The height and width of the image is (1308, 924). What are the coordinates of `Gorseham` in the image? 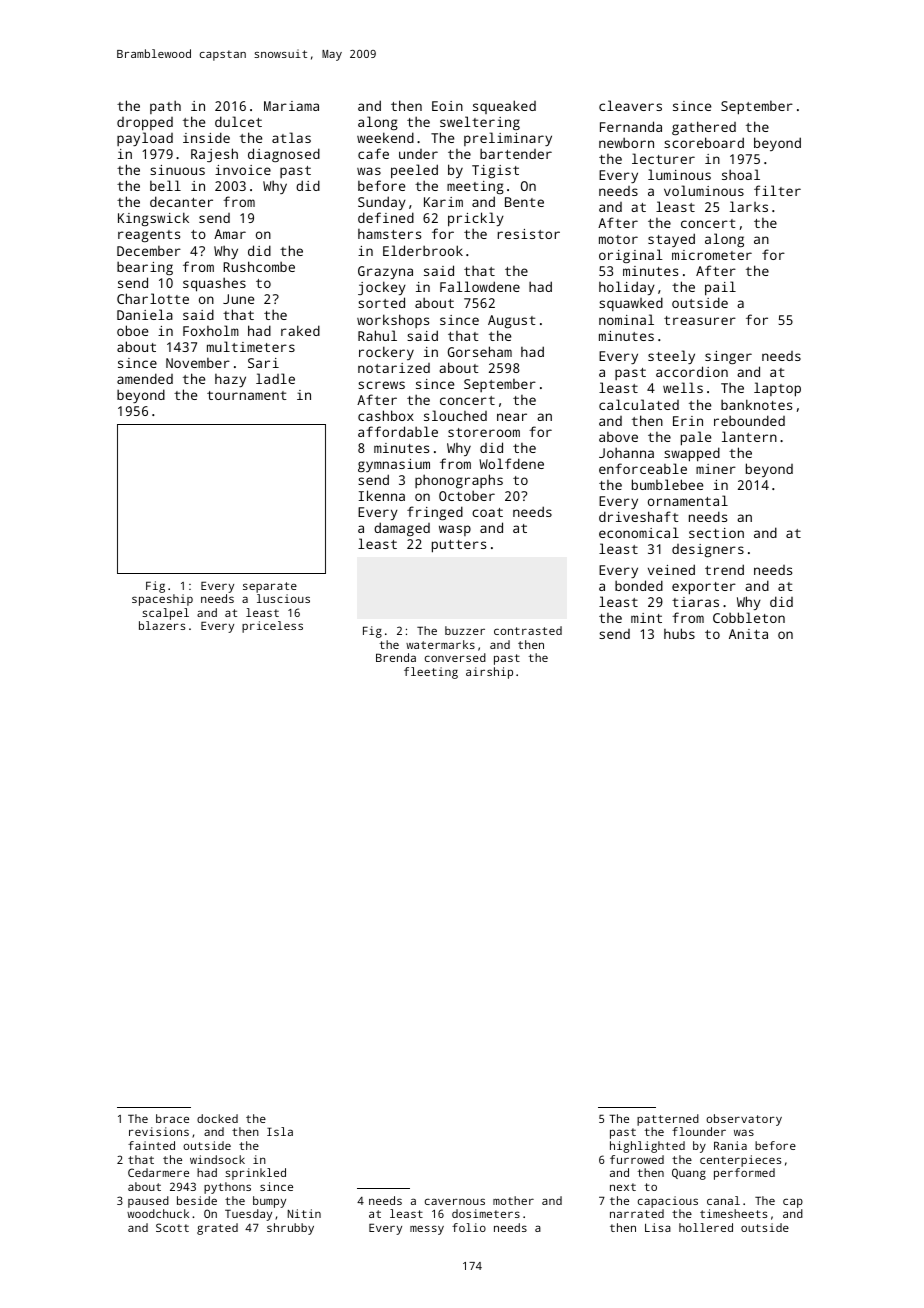 It's located at (480, 351).
